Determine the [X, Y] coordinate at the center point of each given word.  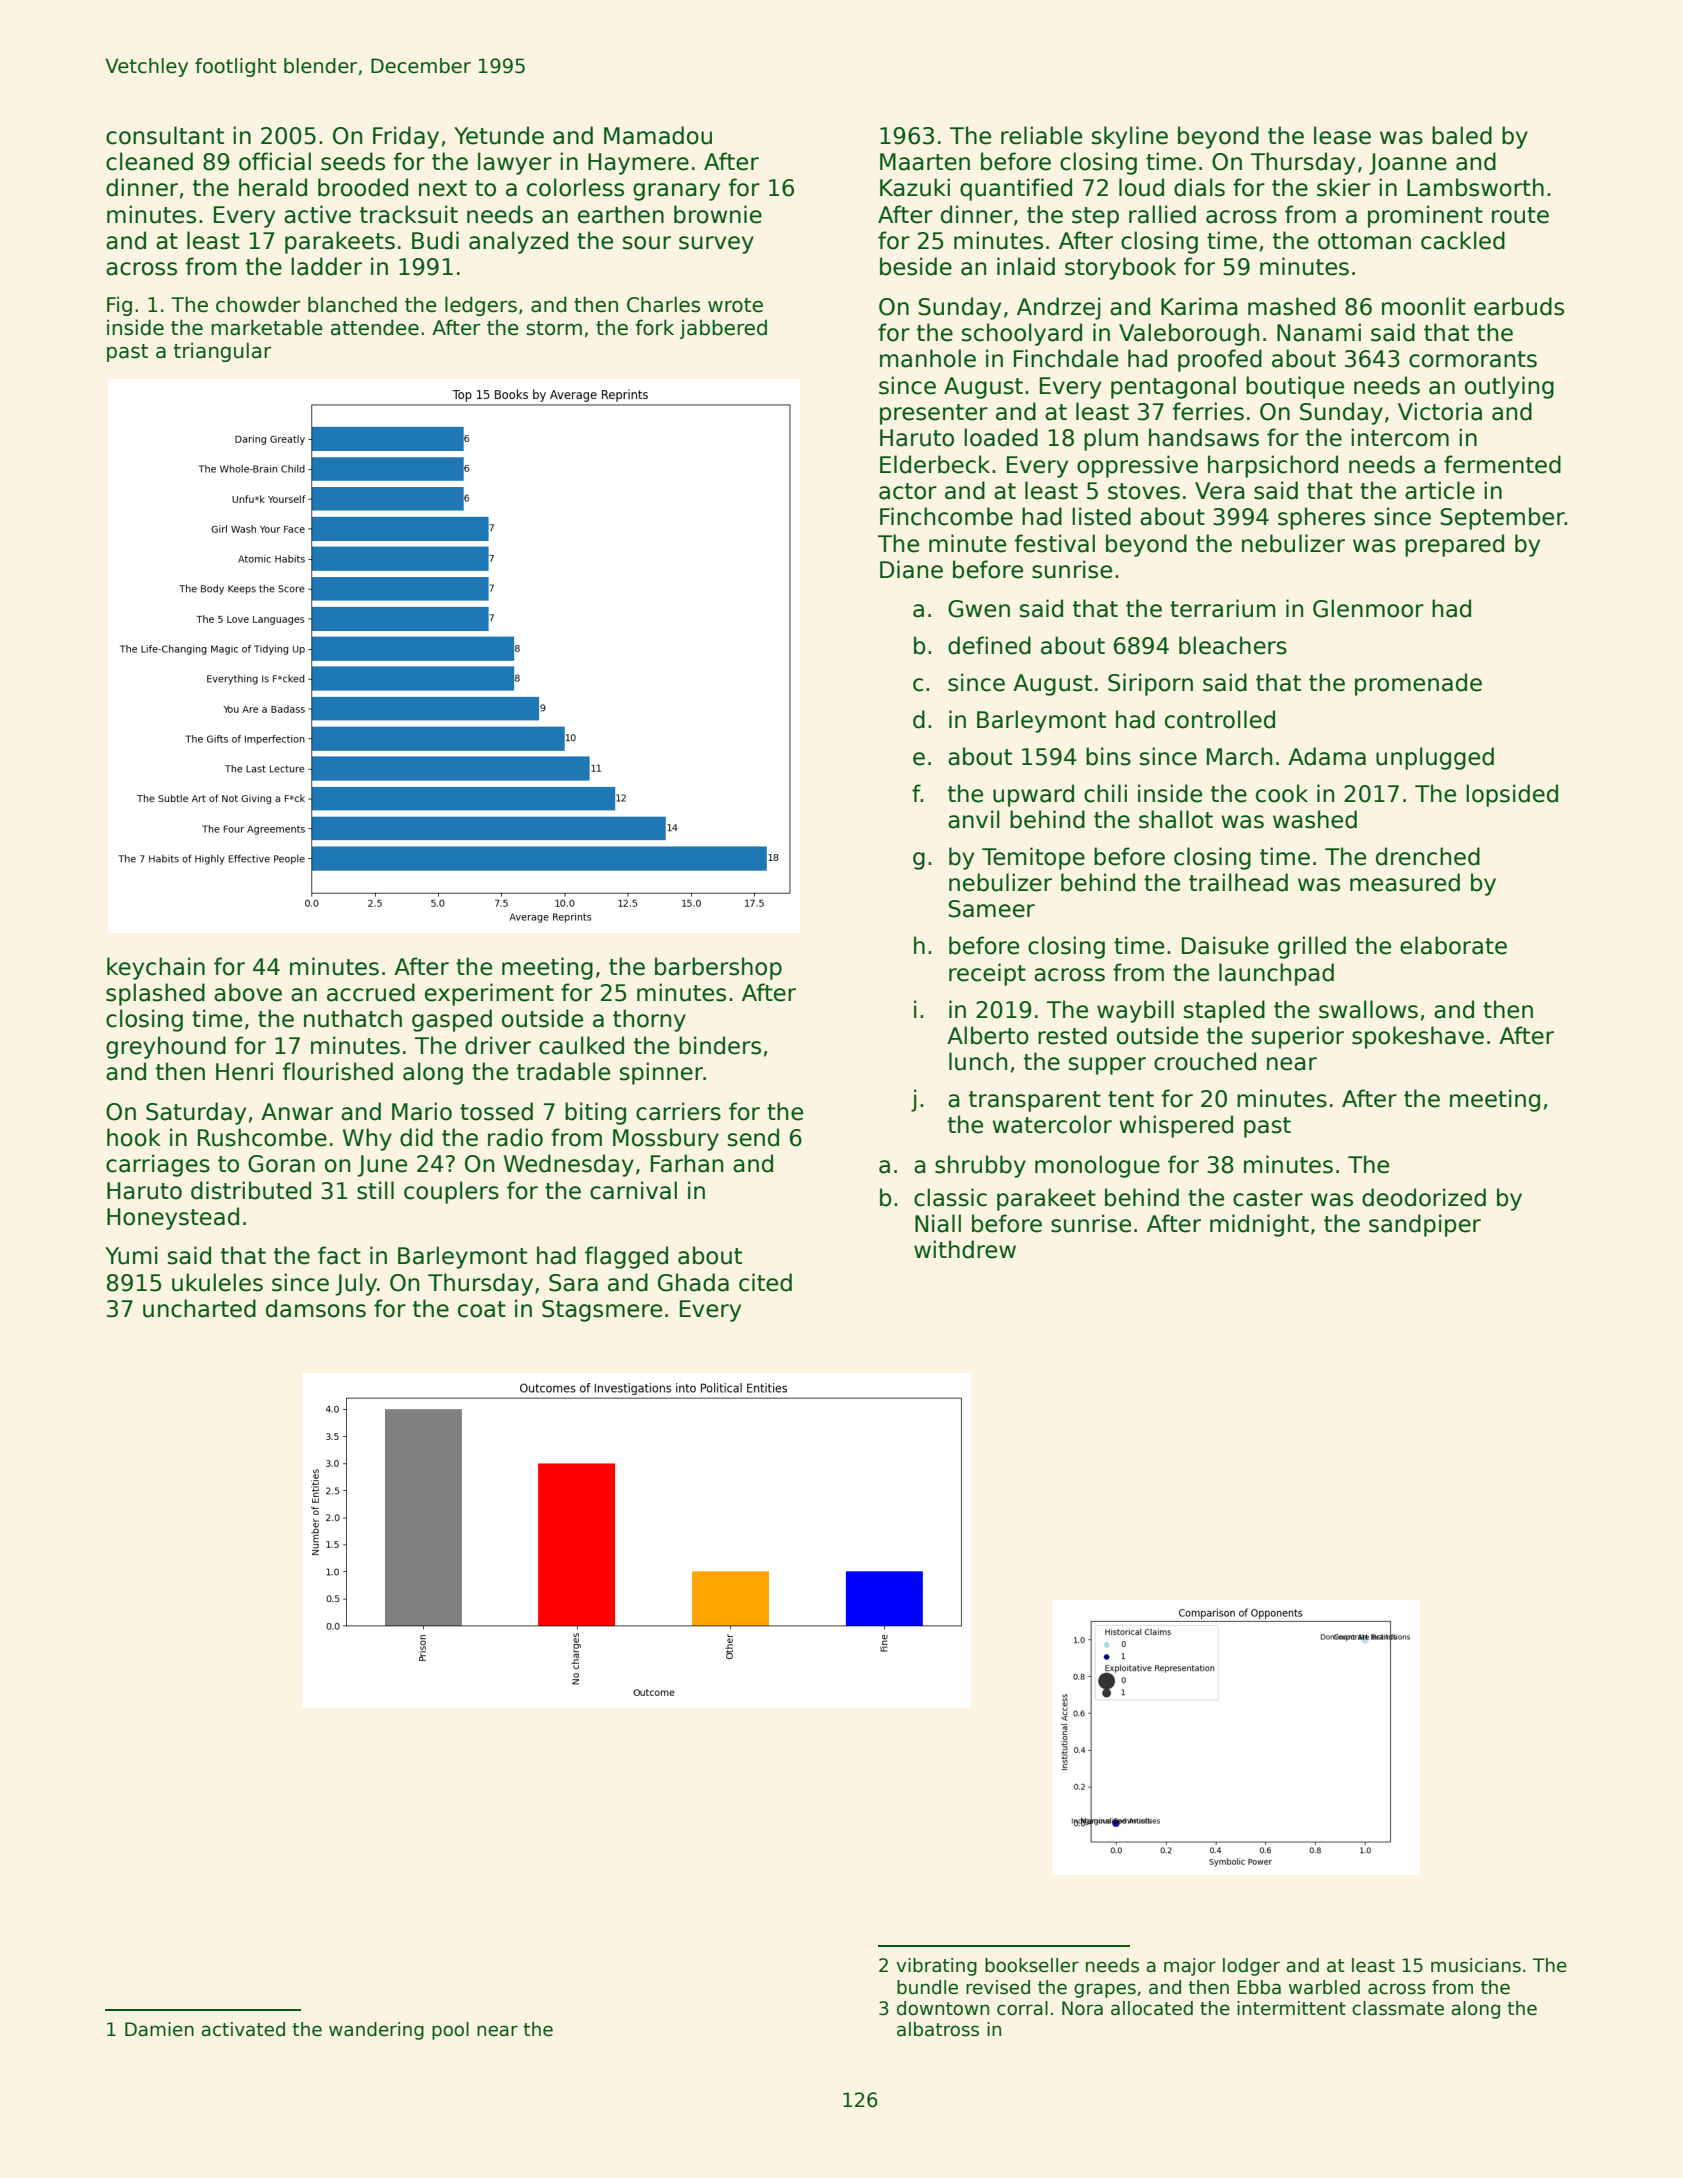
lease [1342, 135]
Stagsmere [602, 1311]
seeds [353, 161]
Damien [159, 2029]
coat [482, 1309]
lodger [1251, 1967]
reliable [1041, 135]
